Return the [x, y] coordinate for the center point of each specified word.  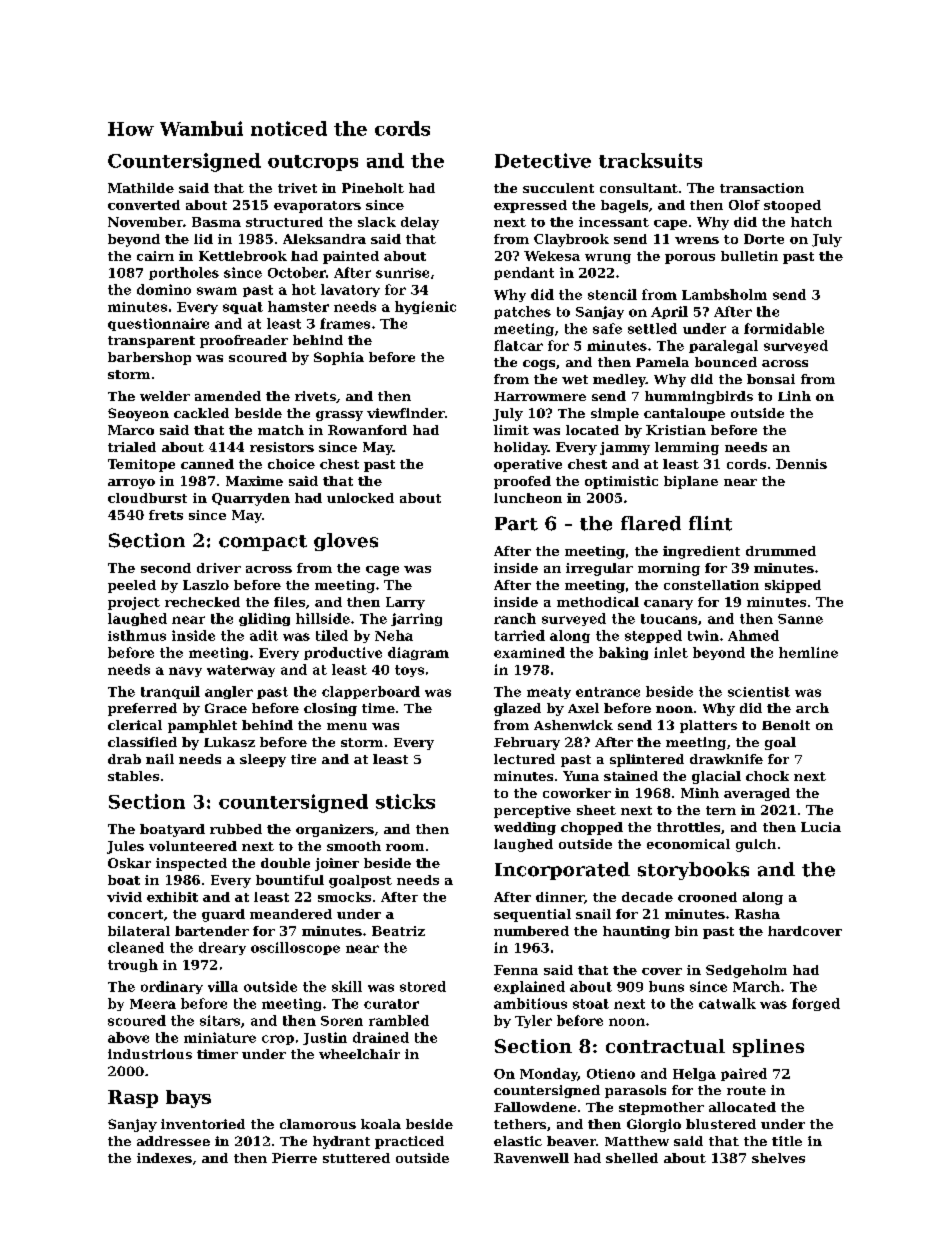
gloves [346, 542]
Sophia [339, 358]
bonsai [771, 379]
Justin [325, 1038]
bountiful [290, 880]
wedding [525, 828]
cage [382, 571]
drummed [781, 551]
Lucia [821, 827]
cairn [155, 256]
